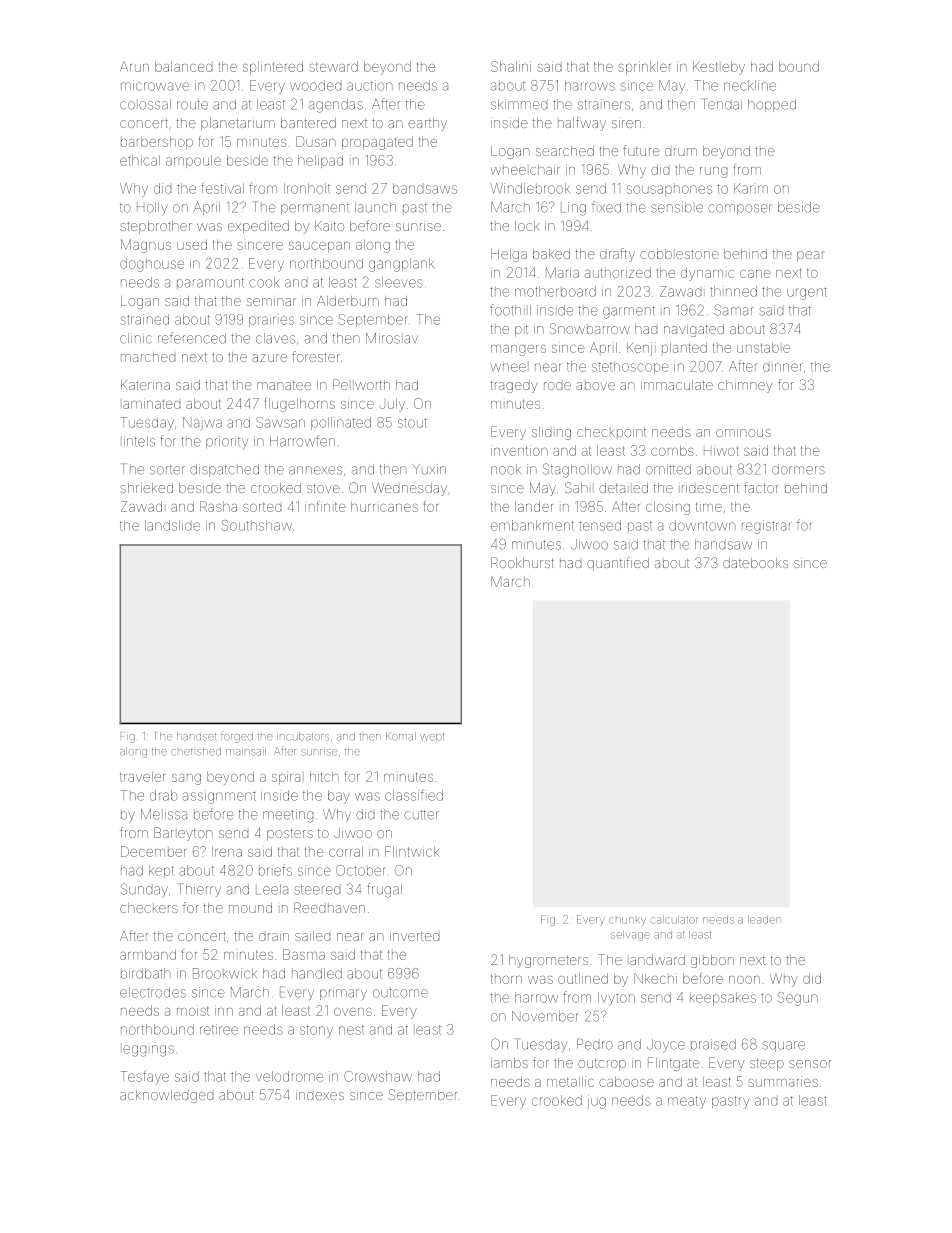 The height and width of the document is (1233, 952). What do you see at coordinates (392, 405) in the document?
I see `July` at bounding box center [392, 405].
